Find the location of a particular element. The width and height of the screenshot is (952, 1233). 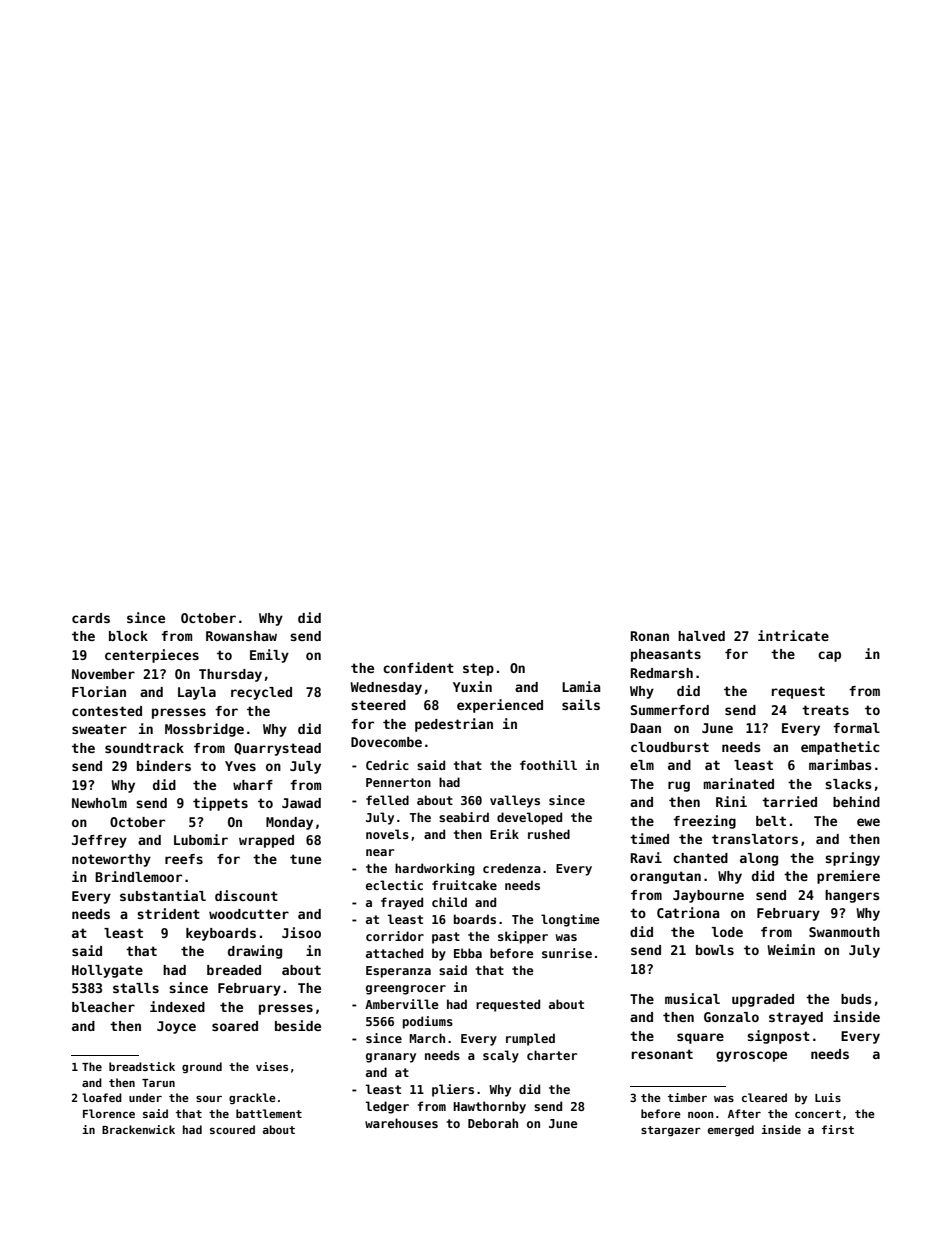

warehouses is located at coordinates (401, 1123).
